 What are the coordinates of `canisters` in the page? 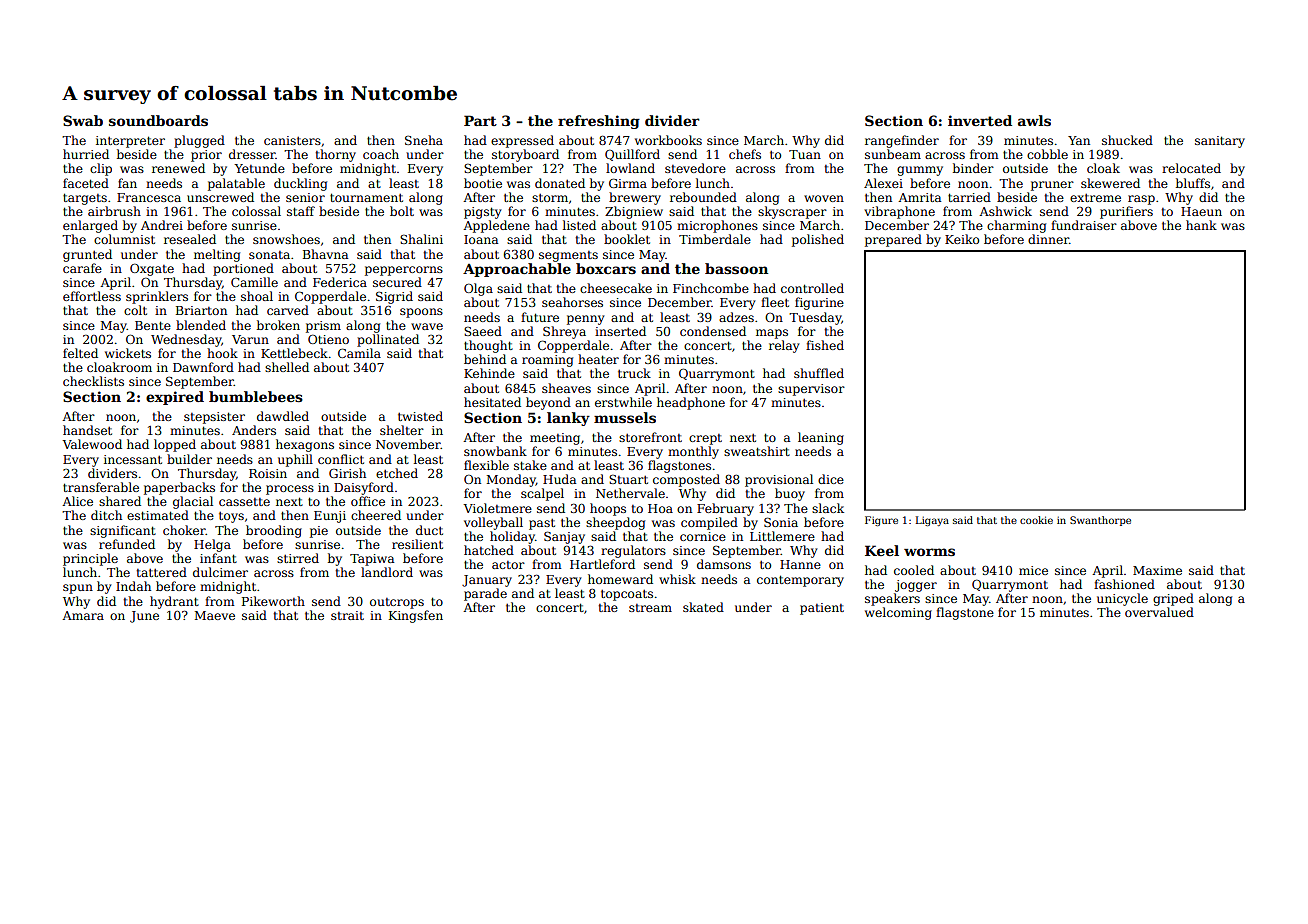 It's located at (292, 140).
